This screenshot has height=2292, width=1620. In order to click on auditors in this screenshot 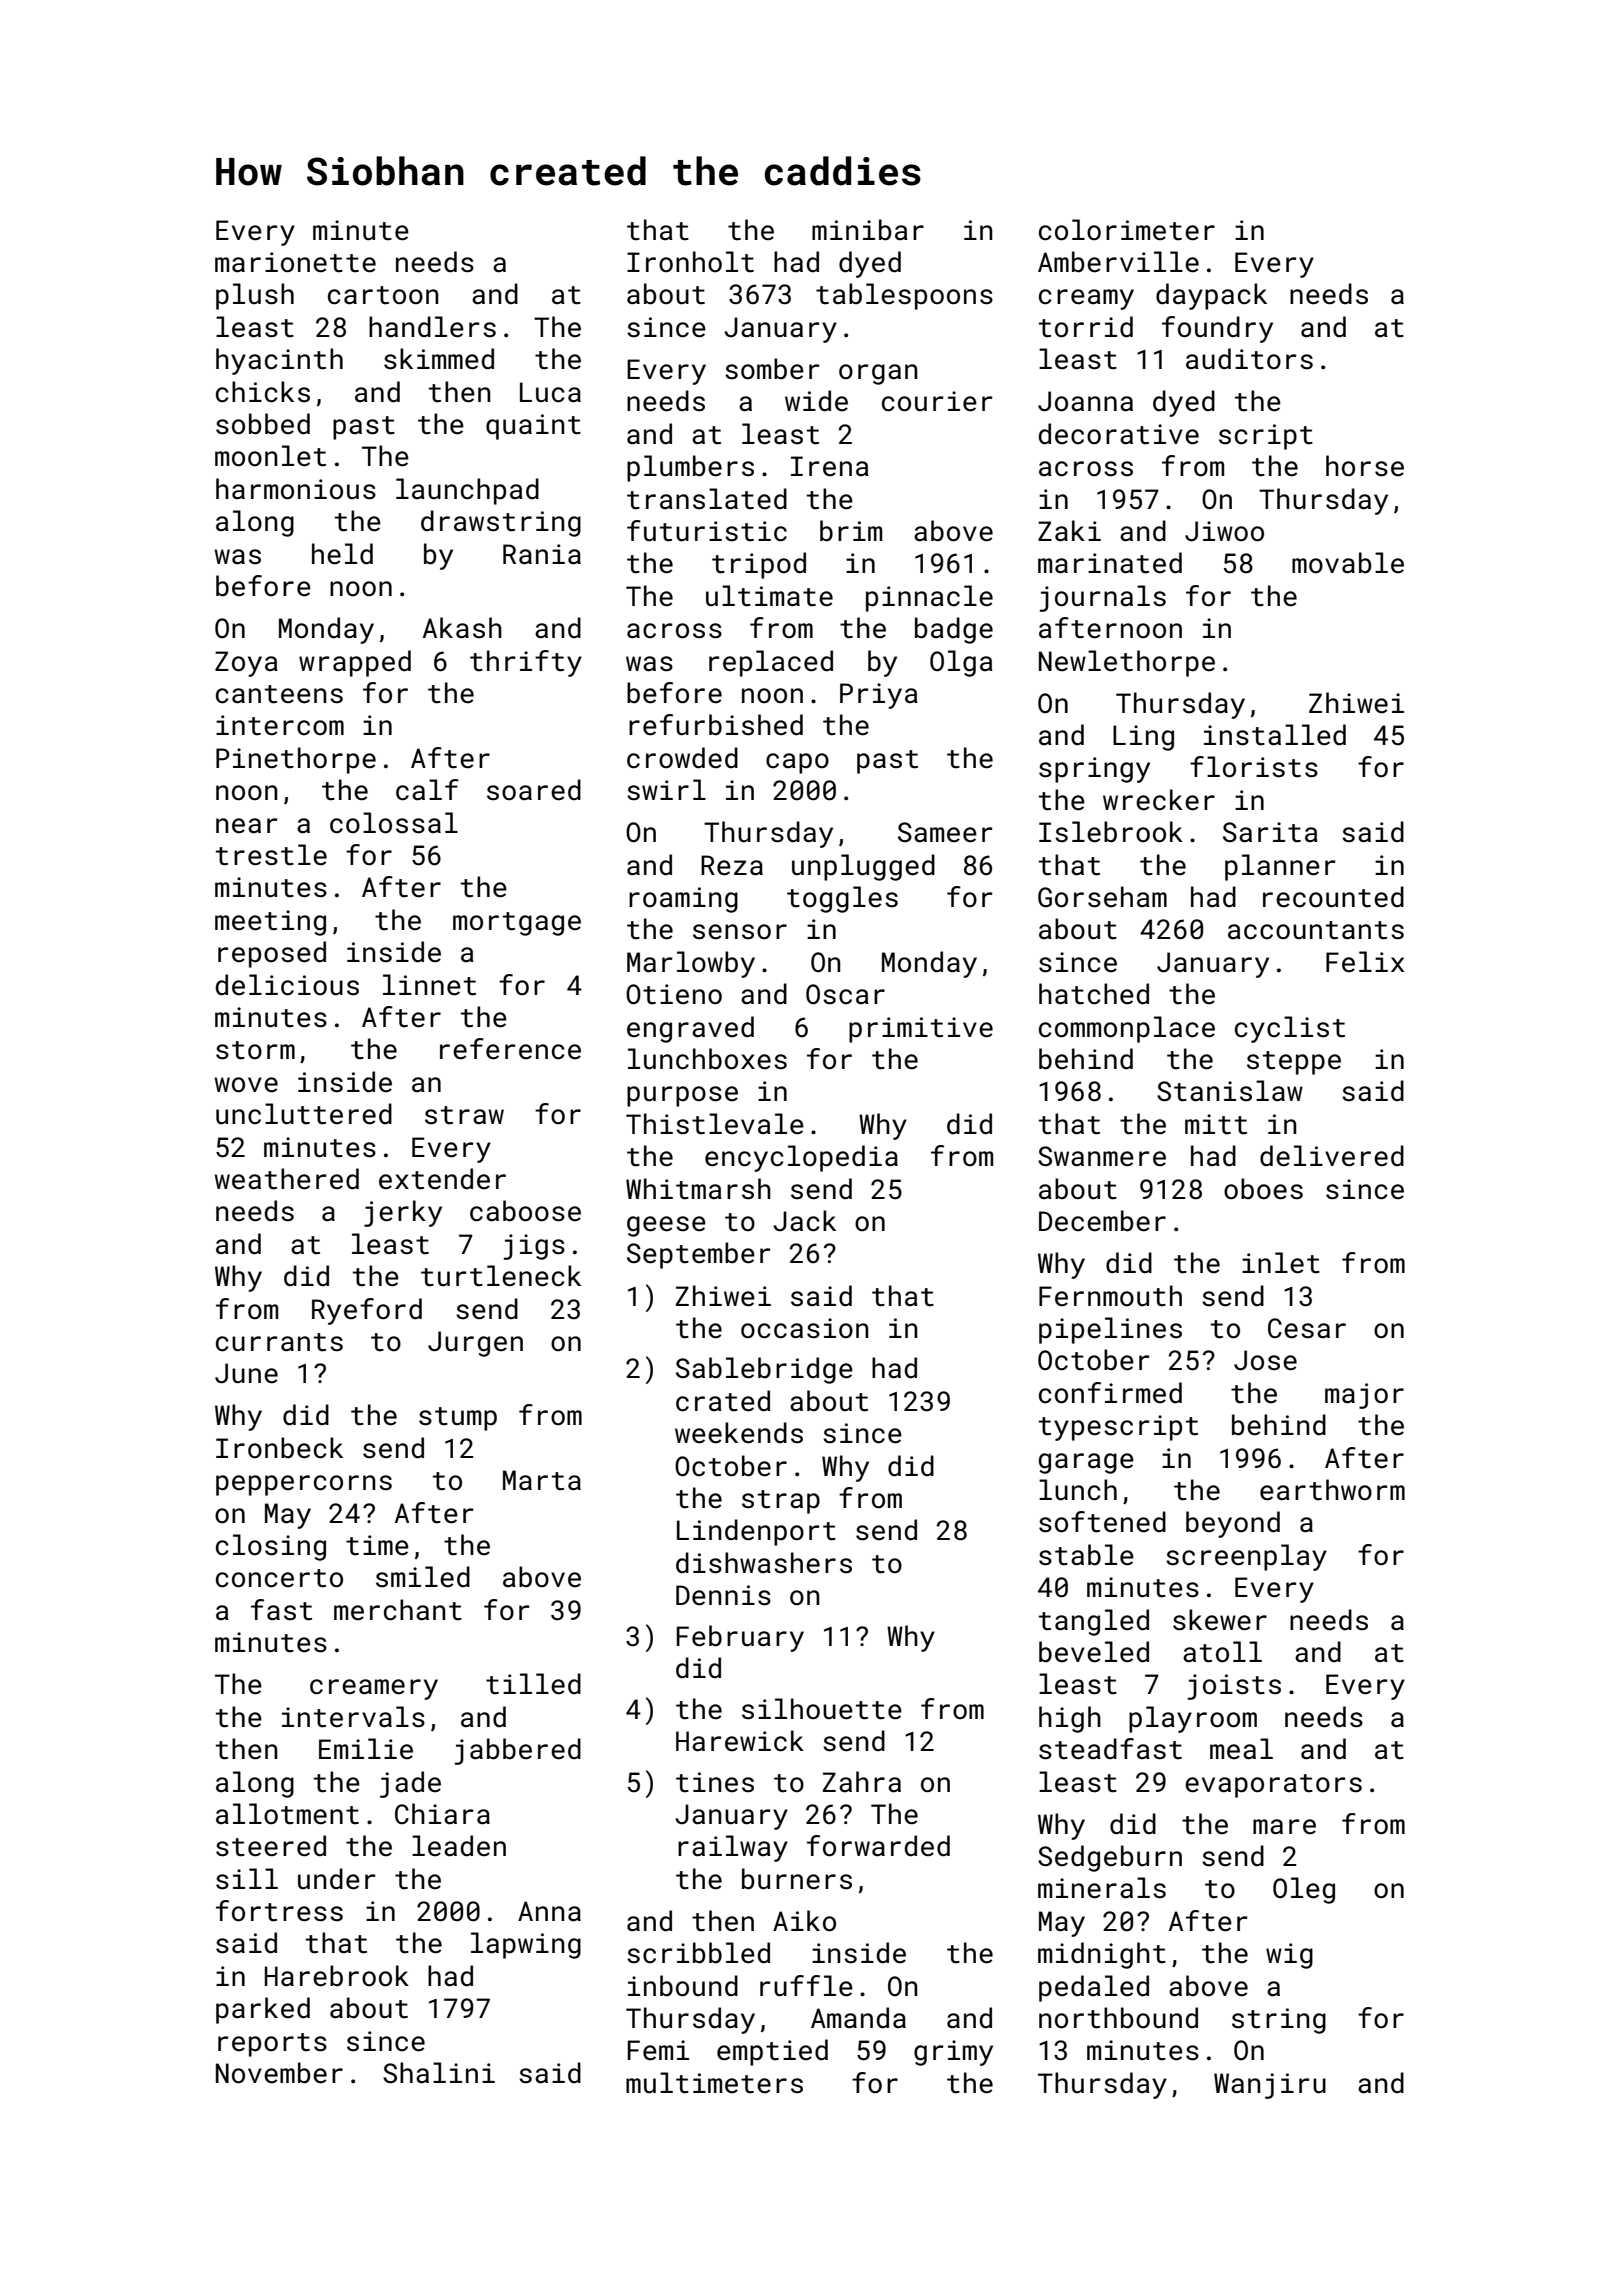, I will do `click(1249, 359)`.
